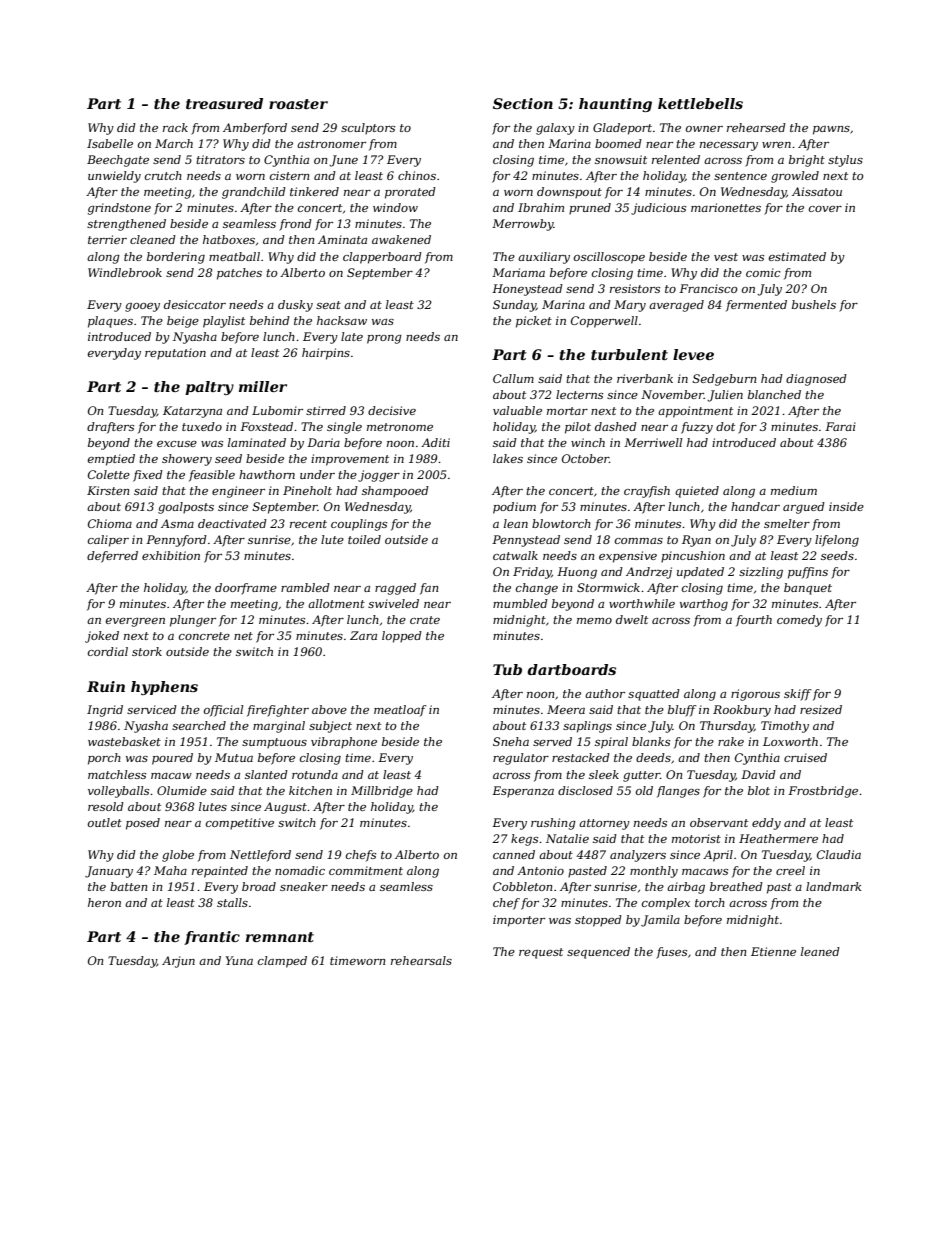 The height and width of the image is (1233, 952). What do you see at coordinates (817, 191) in the image?
I see `Aissatou` at bounding box center [817, 191].
